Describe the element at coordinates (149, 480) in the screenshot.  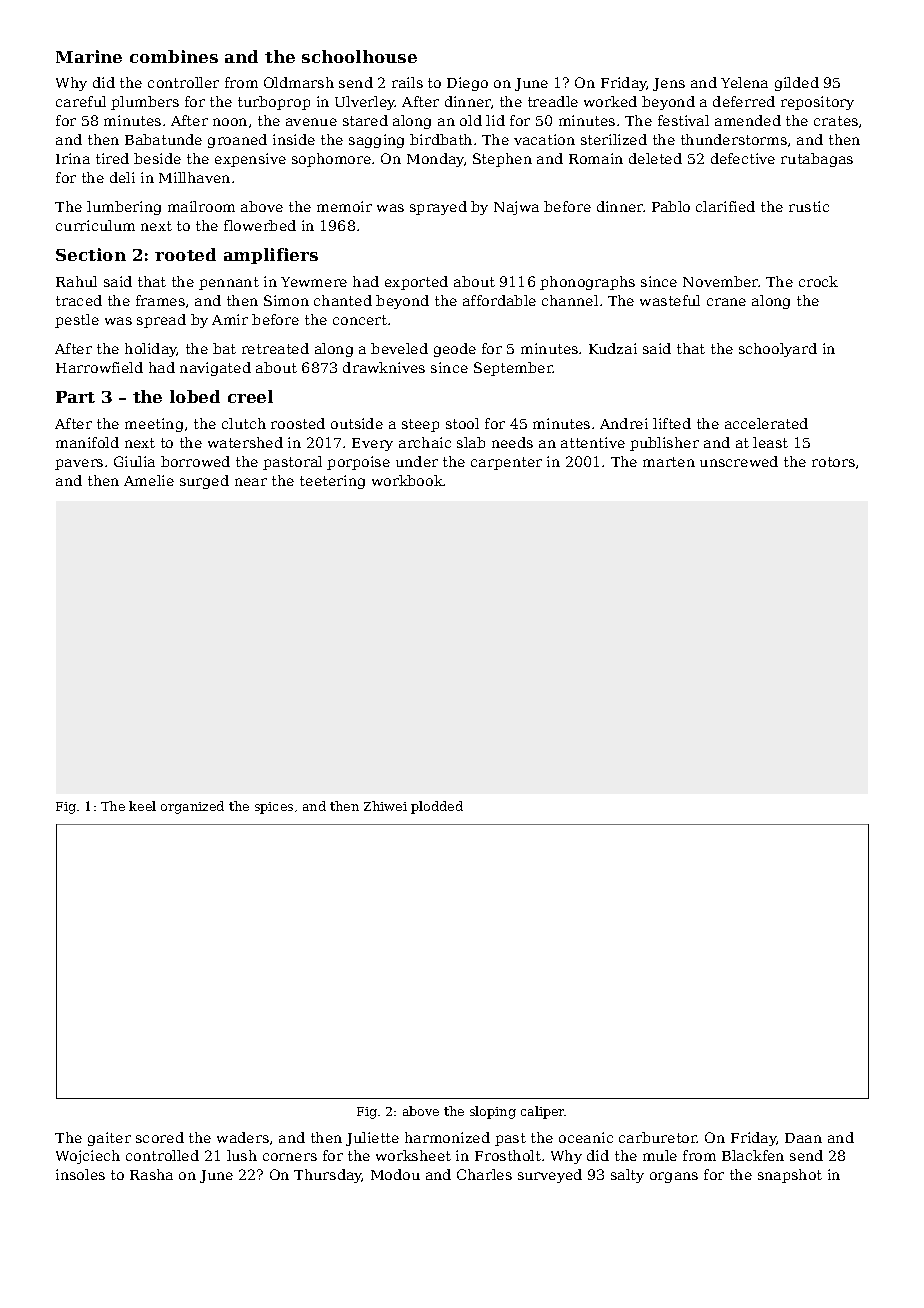
I see `Amelie` at that location.
